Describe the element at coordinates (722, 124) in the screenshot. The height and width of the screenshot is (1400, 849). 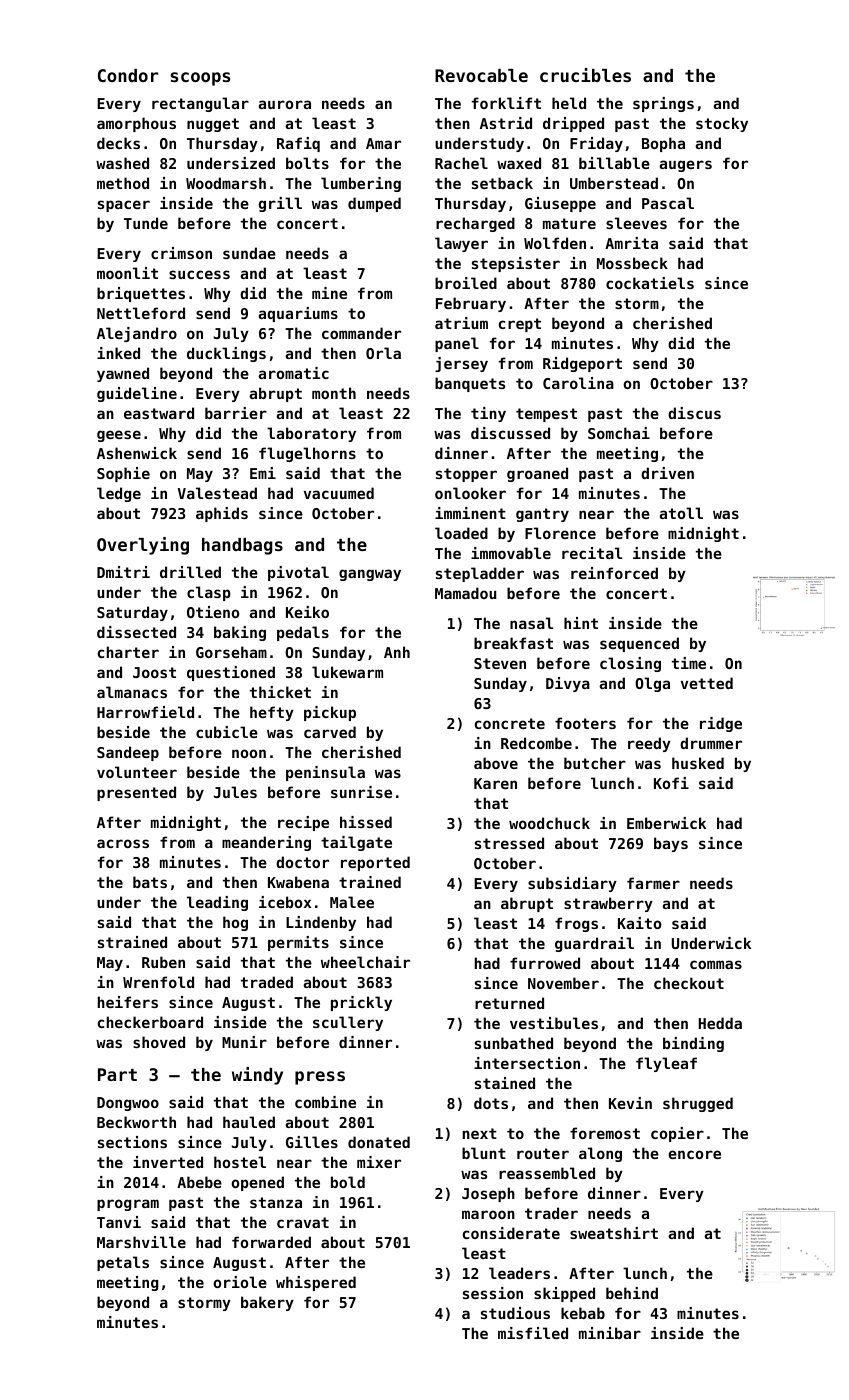
I see `stocky` at that location.
